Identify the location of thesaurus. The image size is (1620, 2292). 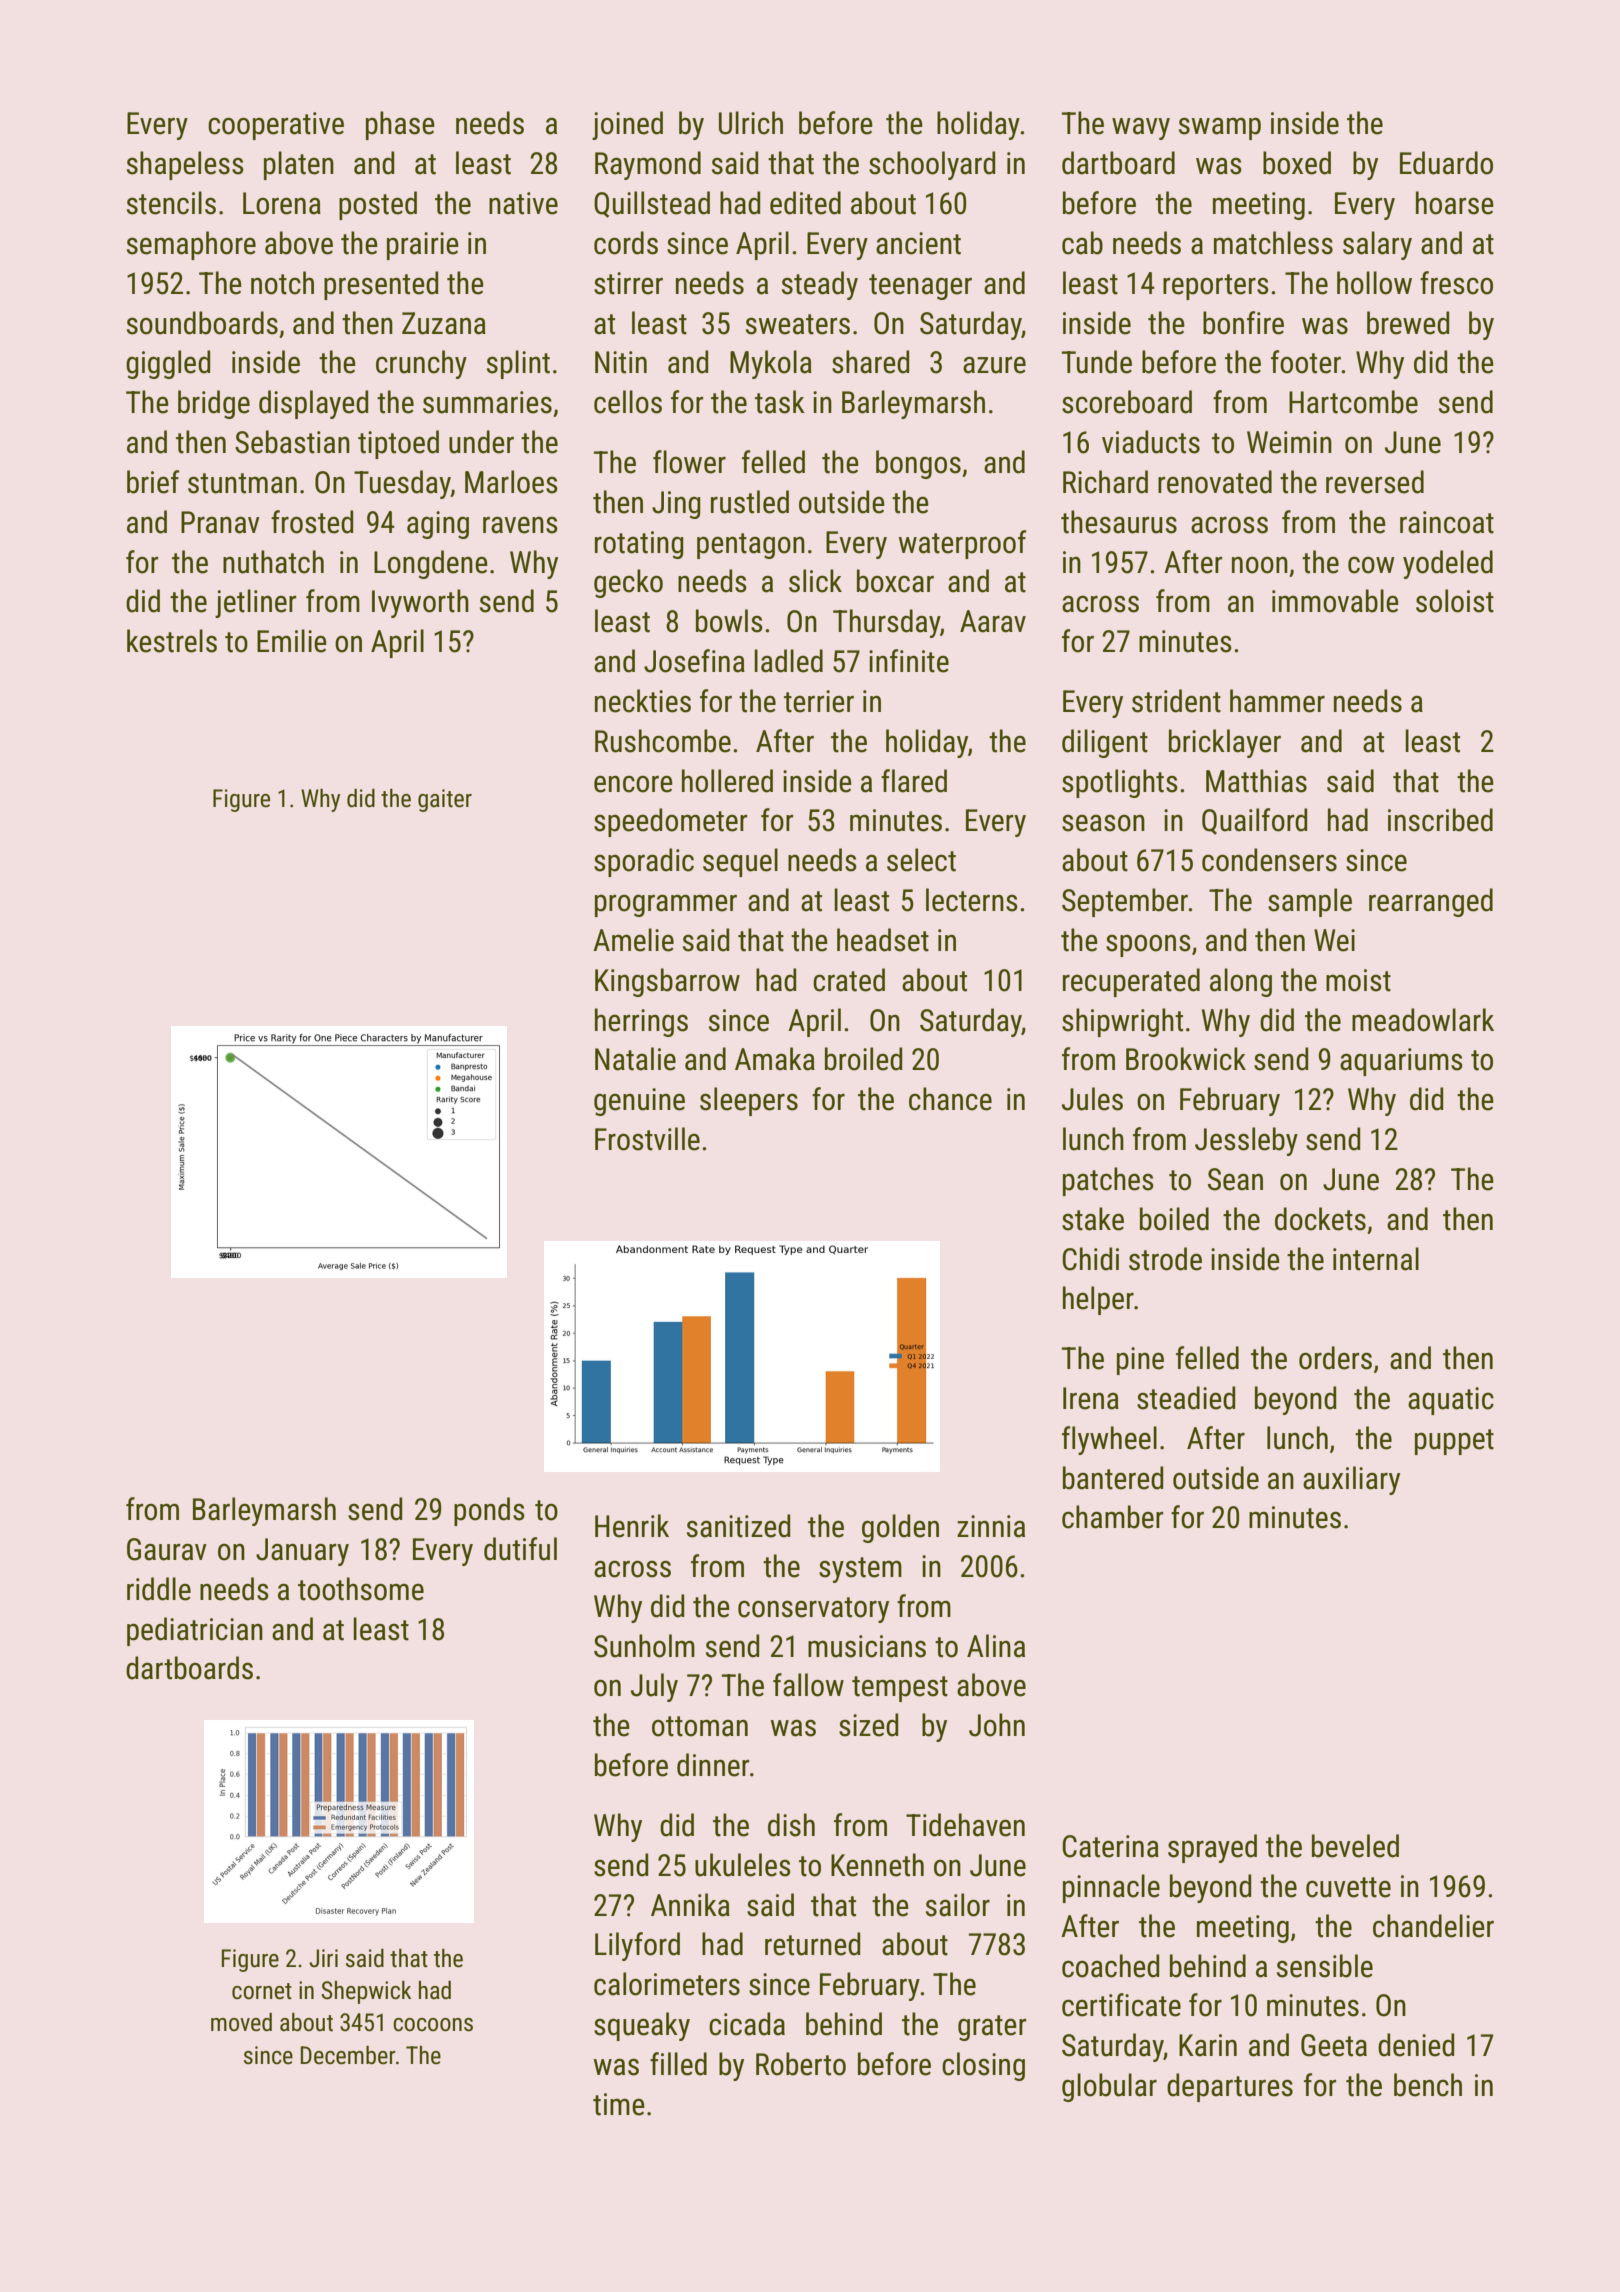
(1119, 522).
